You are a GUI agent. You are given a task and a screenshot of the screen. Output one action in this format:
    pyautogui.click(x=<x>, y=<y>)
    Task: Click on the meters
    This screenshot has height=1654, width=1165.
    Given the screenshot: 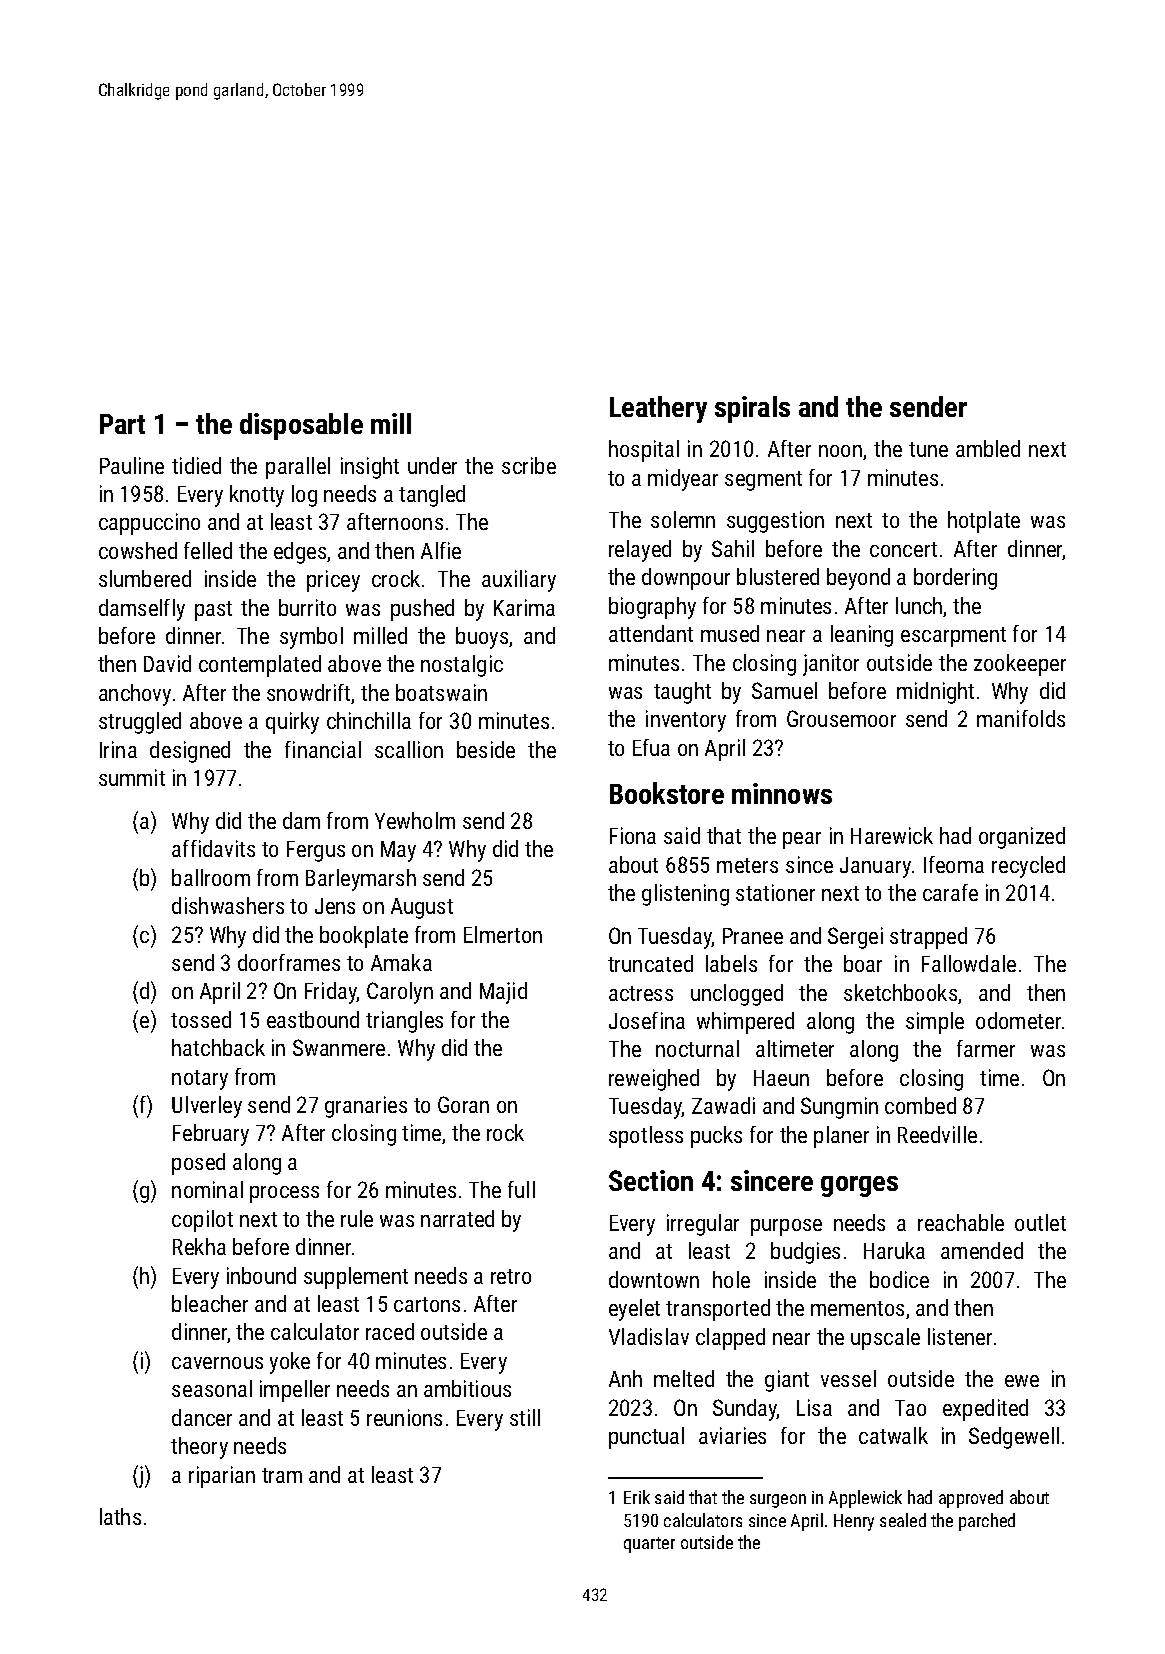 What is the action you would take?
    pyautogui.click(x=747, y=865)
